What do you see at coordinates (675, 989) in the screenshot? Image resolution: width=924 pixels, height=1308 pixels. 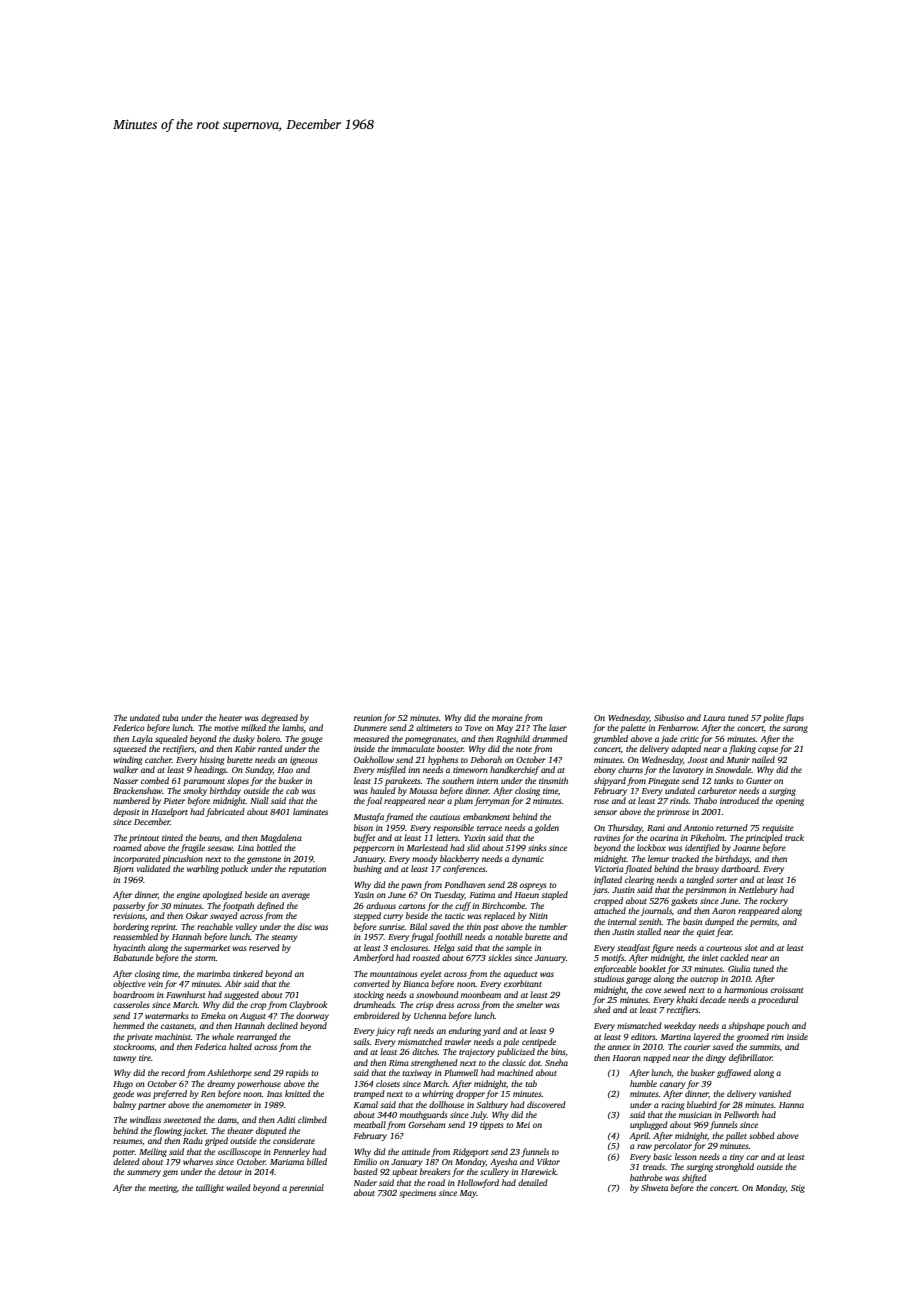 I see `sewed` at bounding box center [675, 989].
